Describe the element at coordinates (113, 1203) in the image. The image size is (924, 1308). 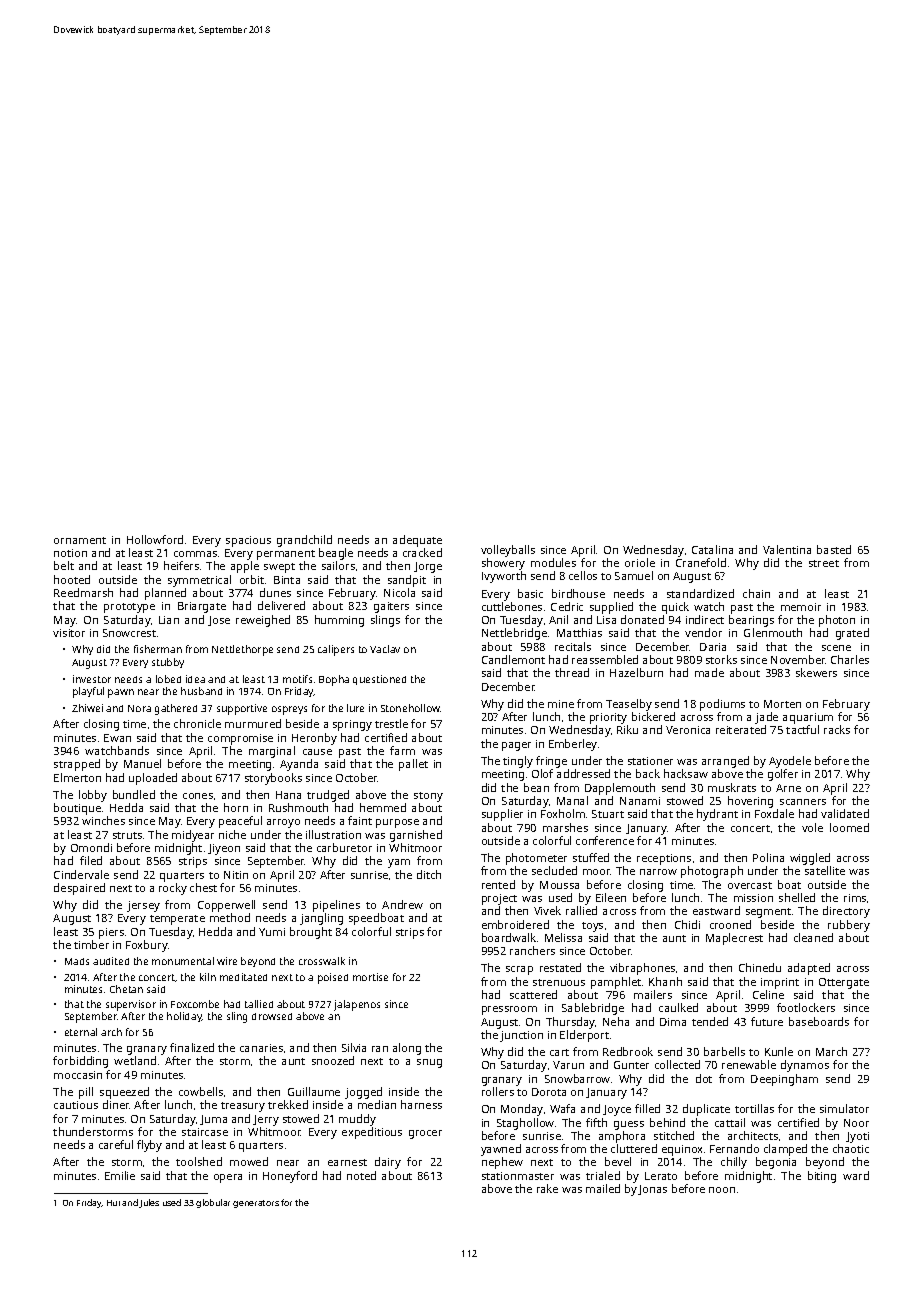
I see `Hui` at that location.
